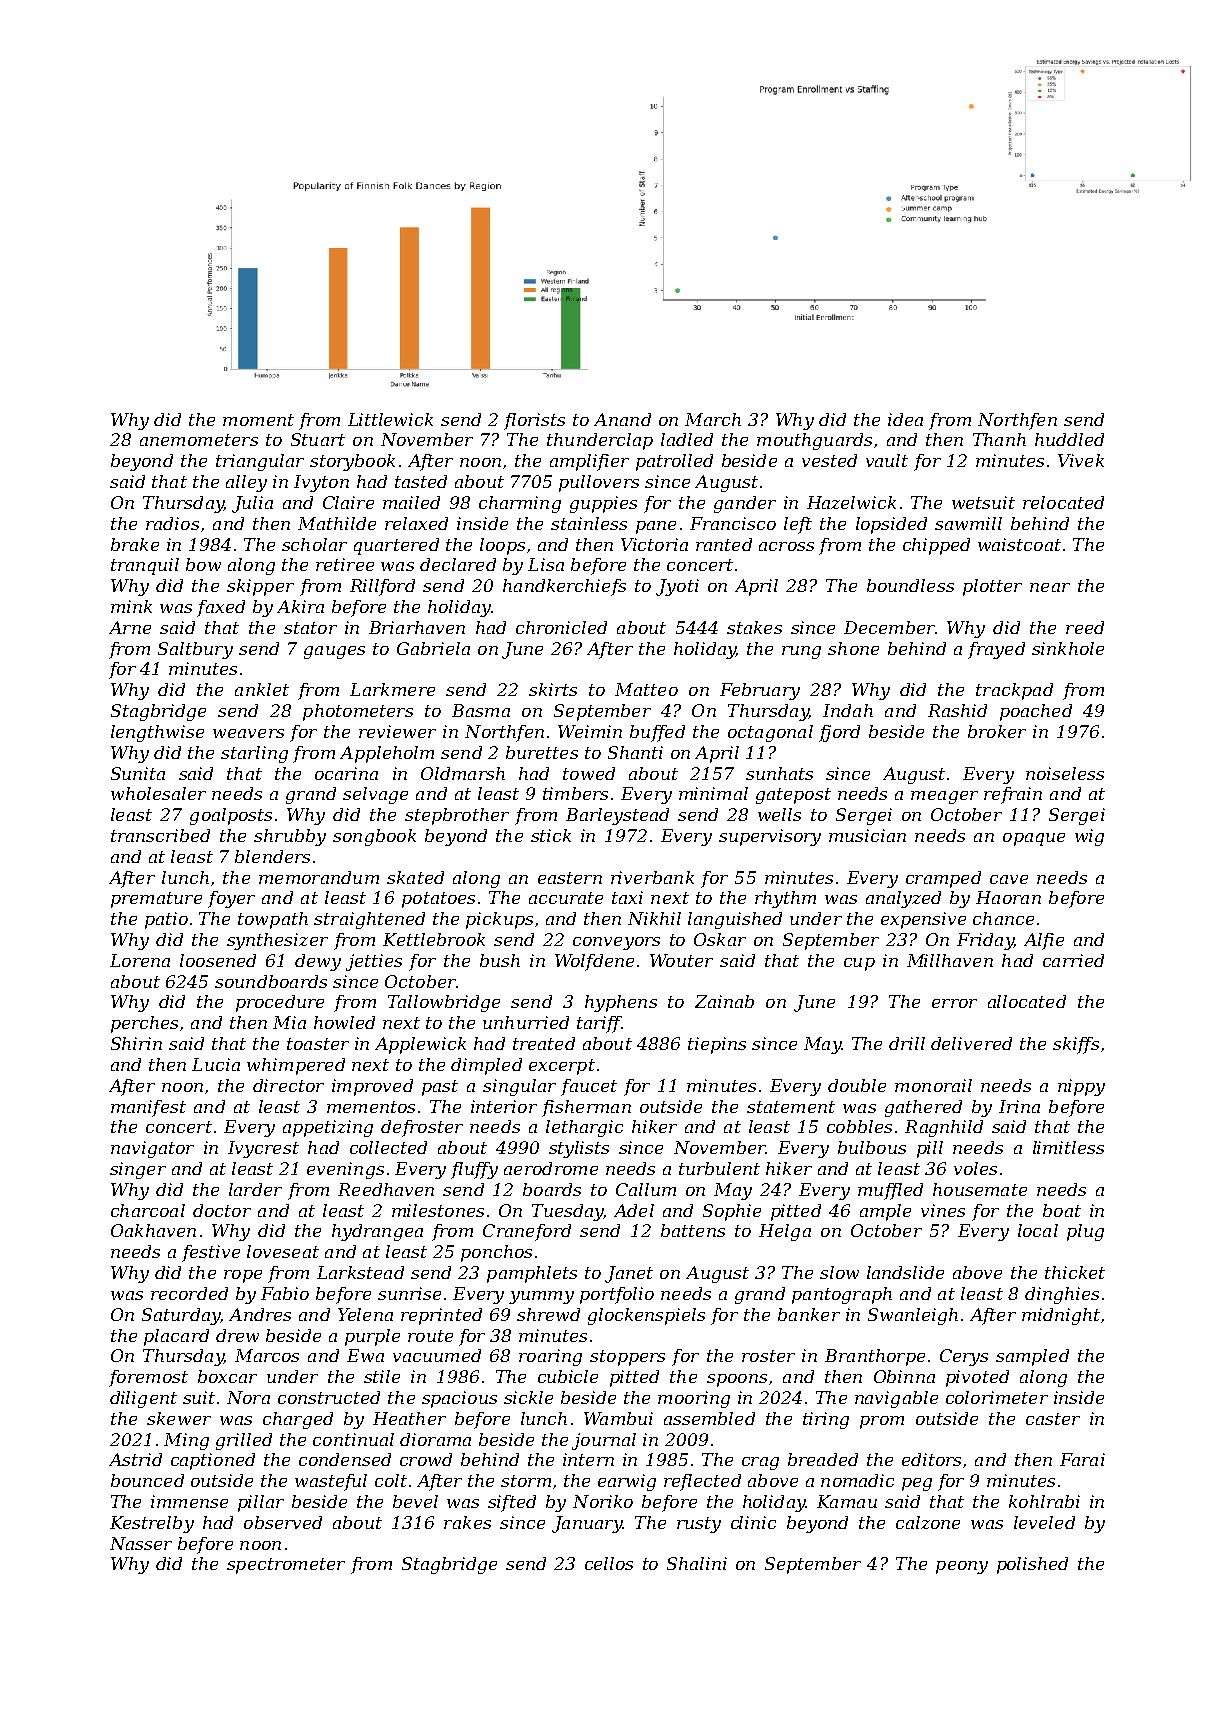  I want to click on Larkstead, so click(360, 1272).
